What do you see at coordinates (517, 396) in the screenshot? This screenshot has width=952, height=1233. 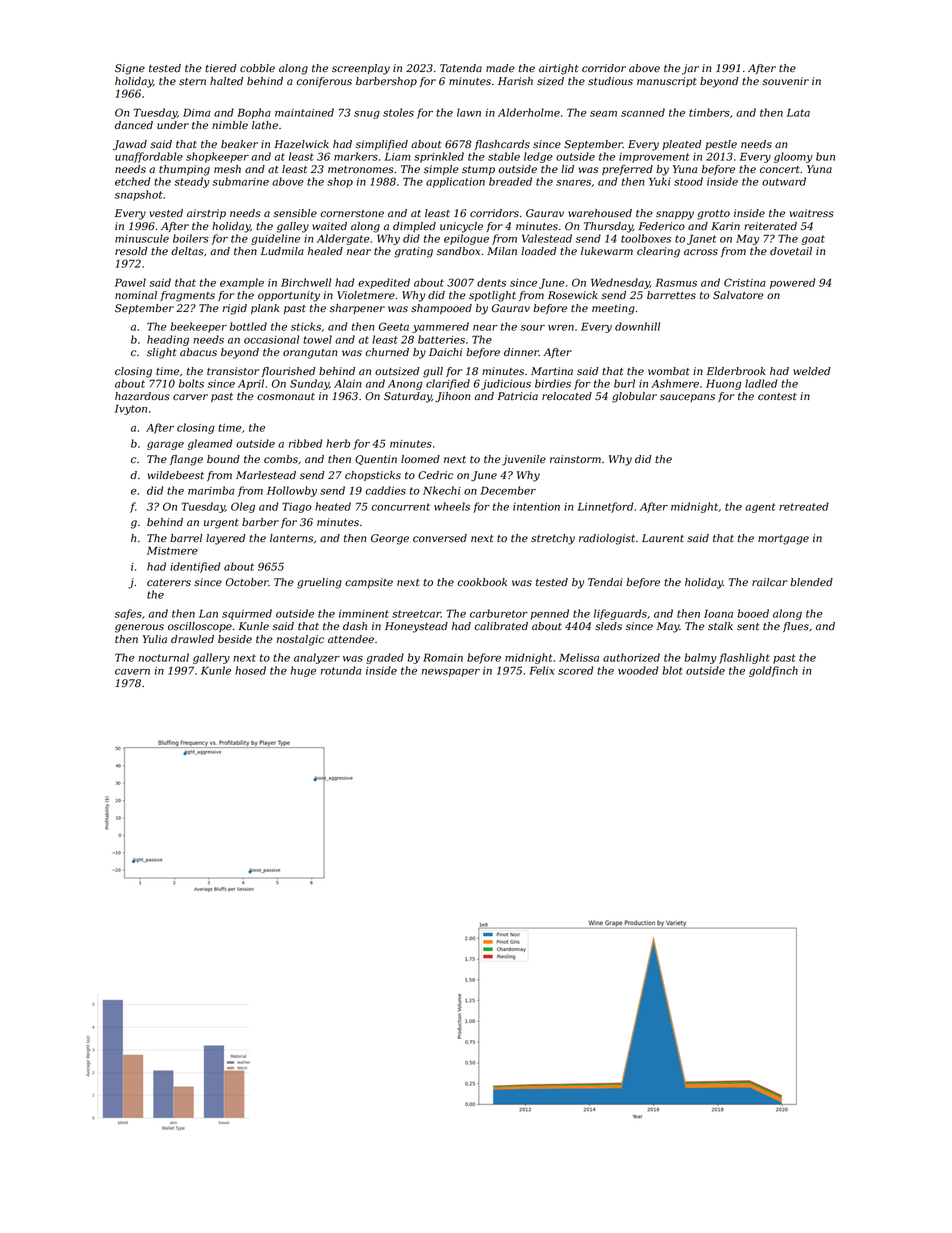 I see `Patricia` at bounding box center [517, 396].
